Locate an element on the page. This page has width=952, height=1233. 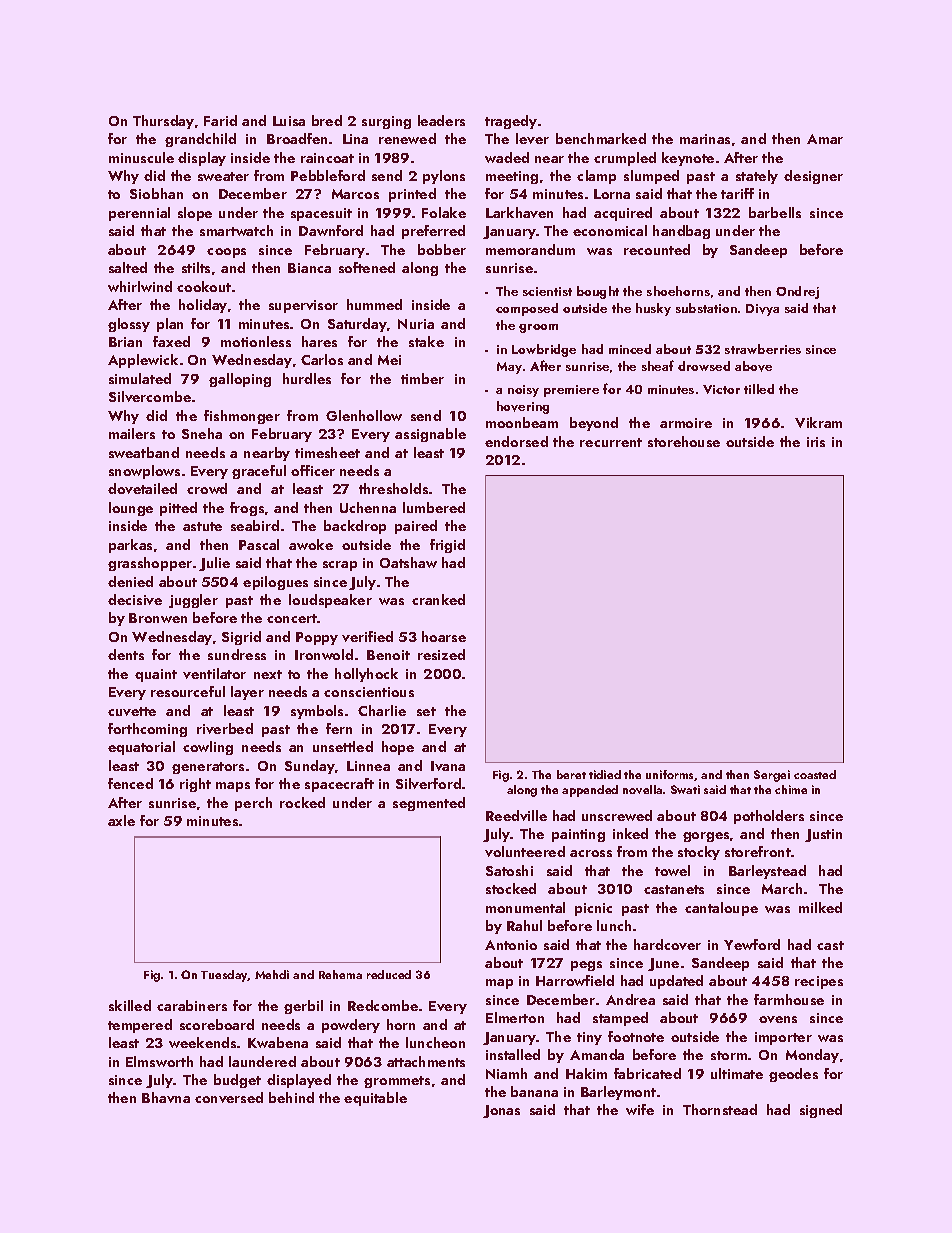
beret is located at coordinates (571, 774).
